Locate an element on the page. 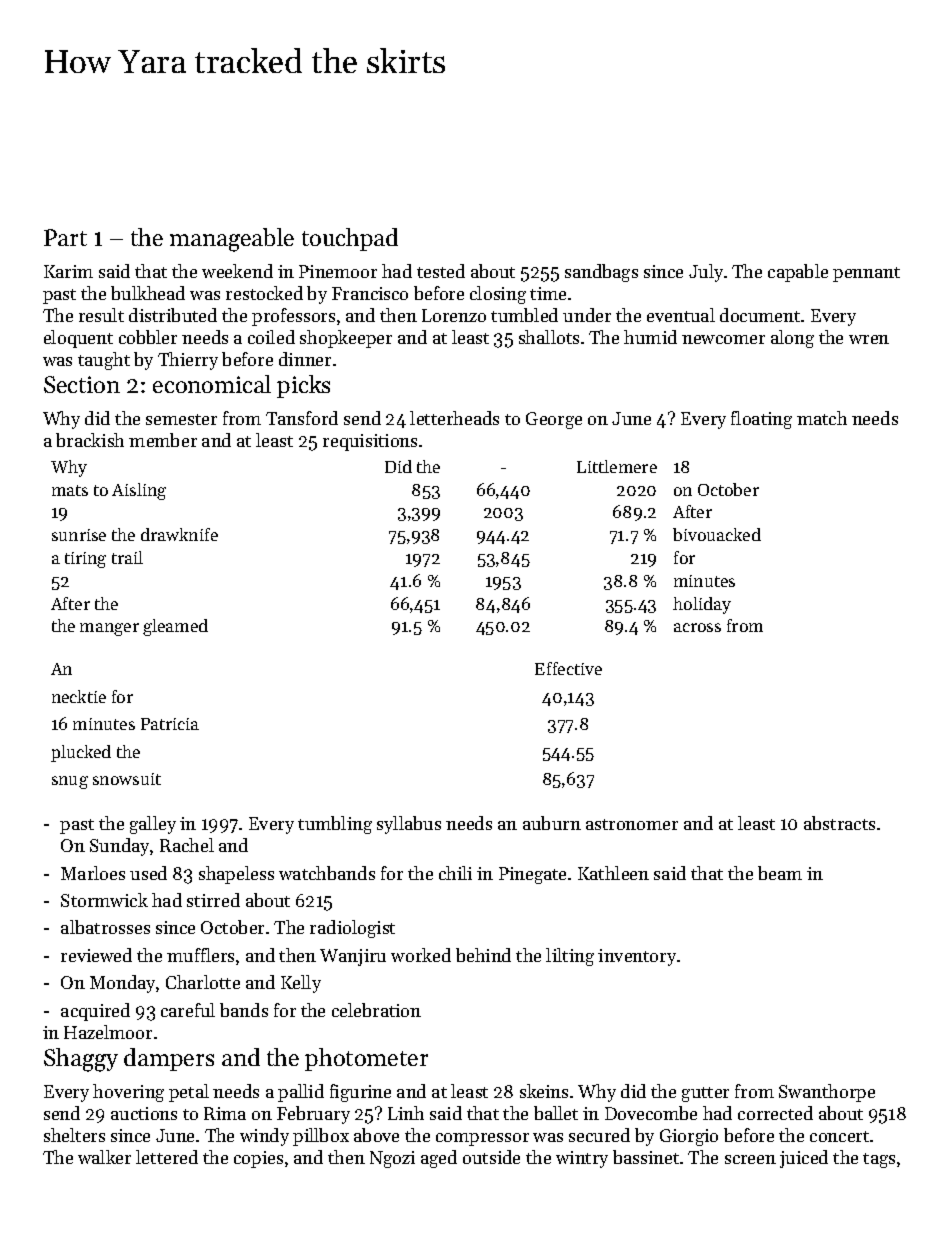  letterheads is located at coordinates (454, 418).
